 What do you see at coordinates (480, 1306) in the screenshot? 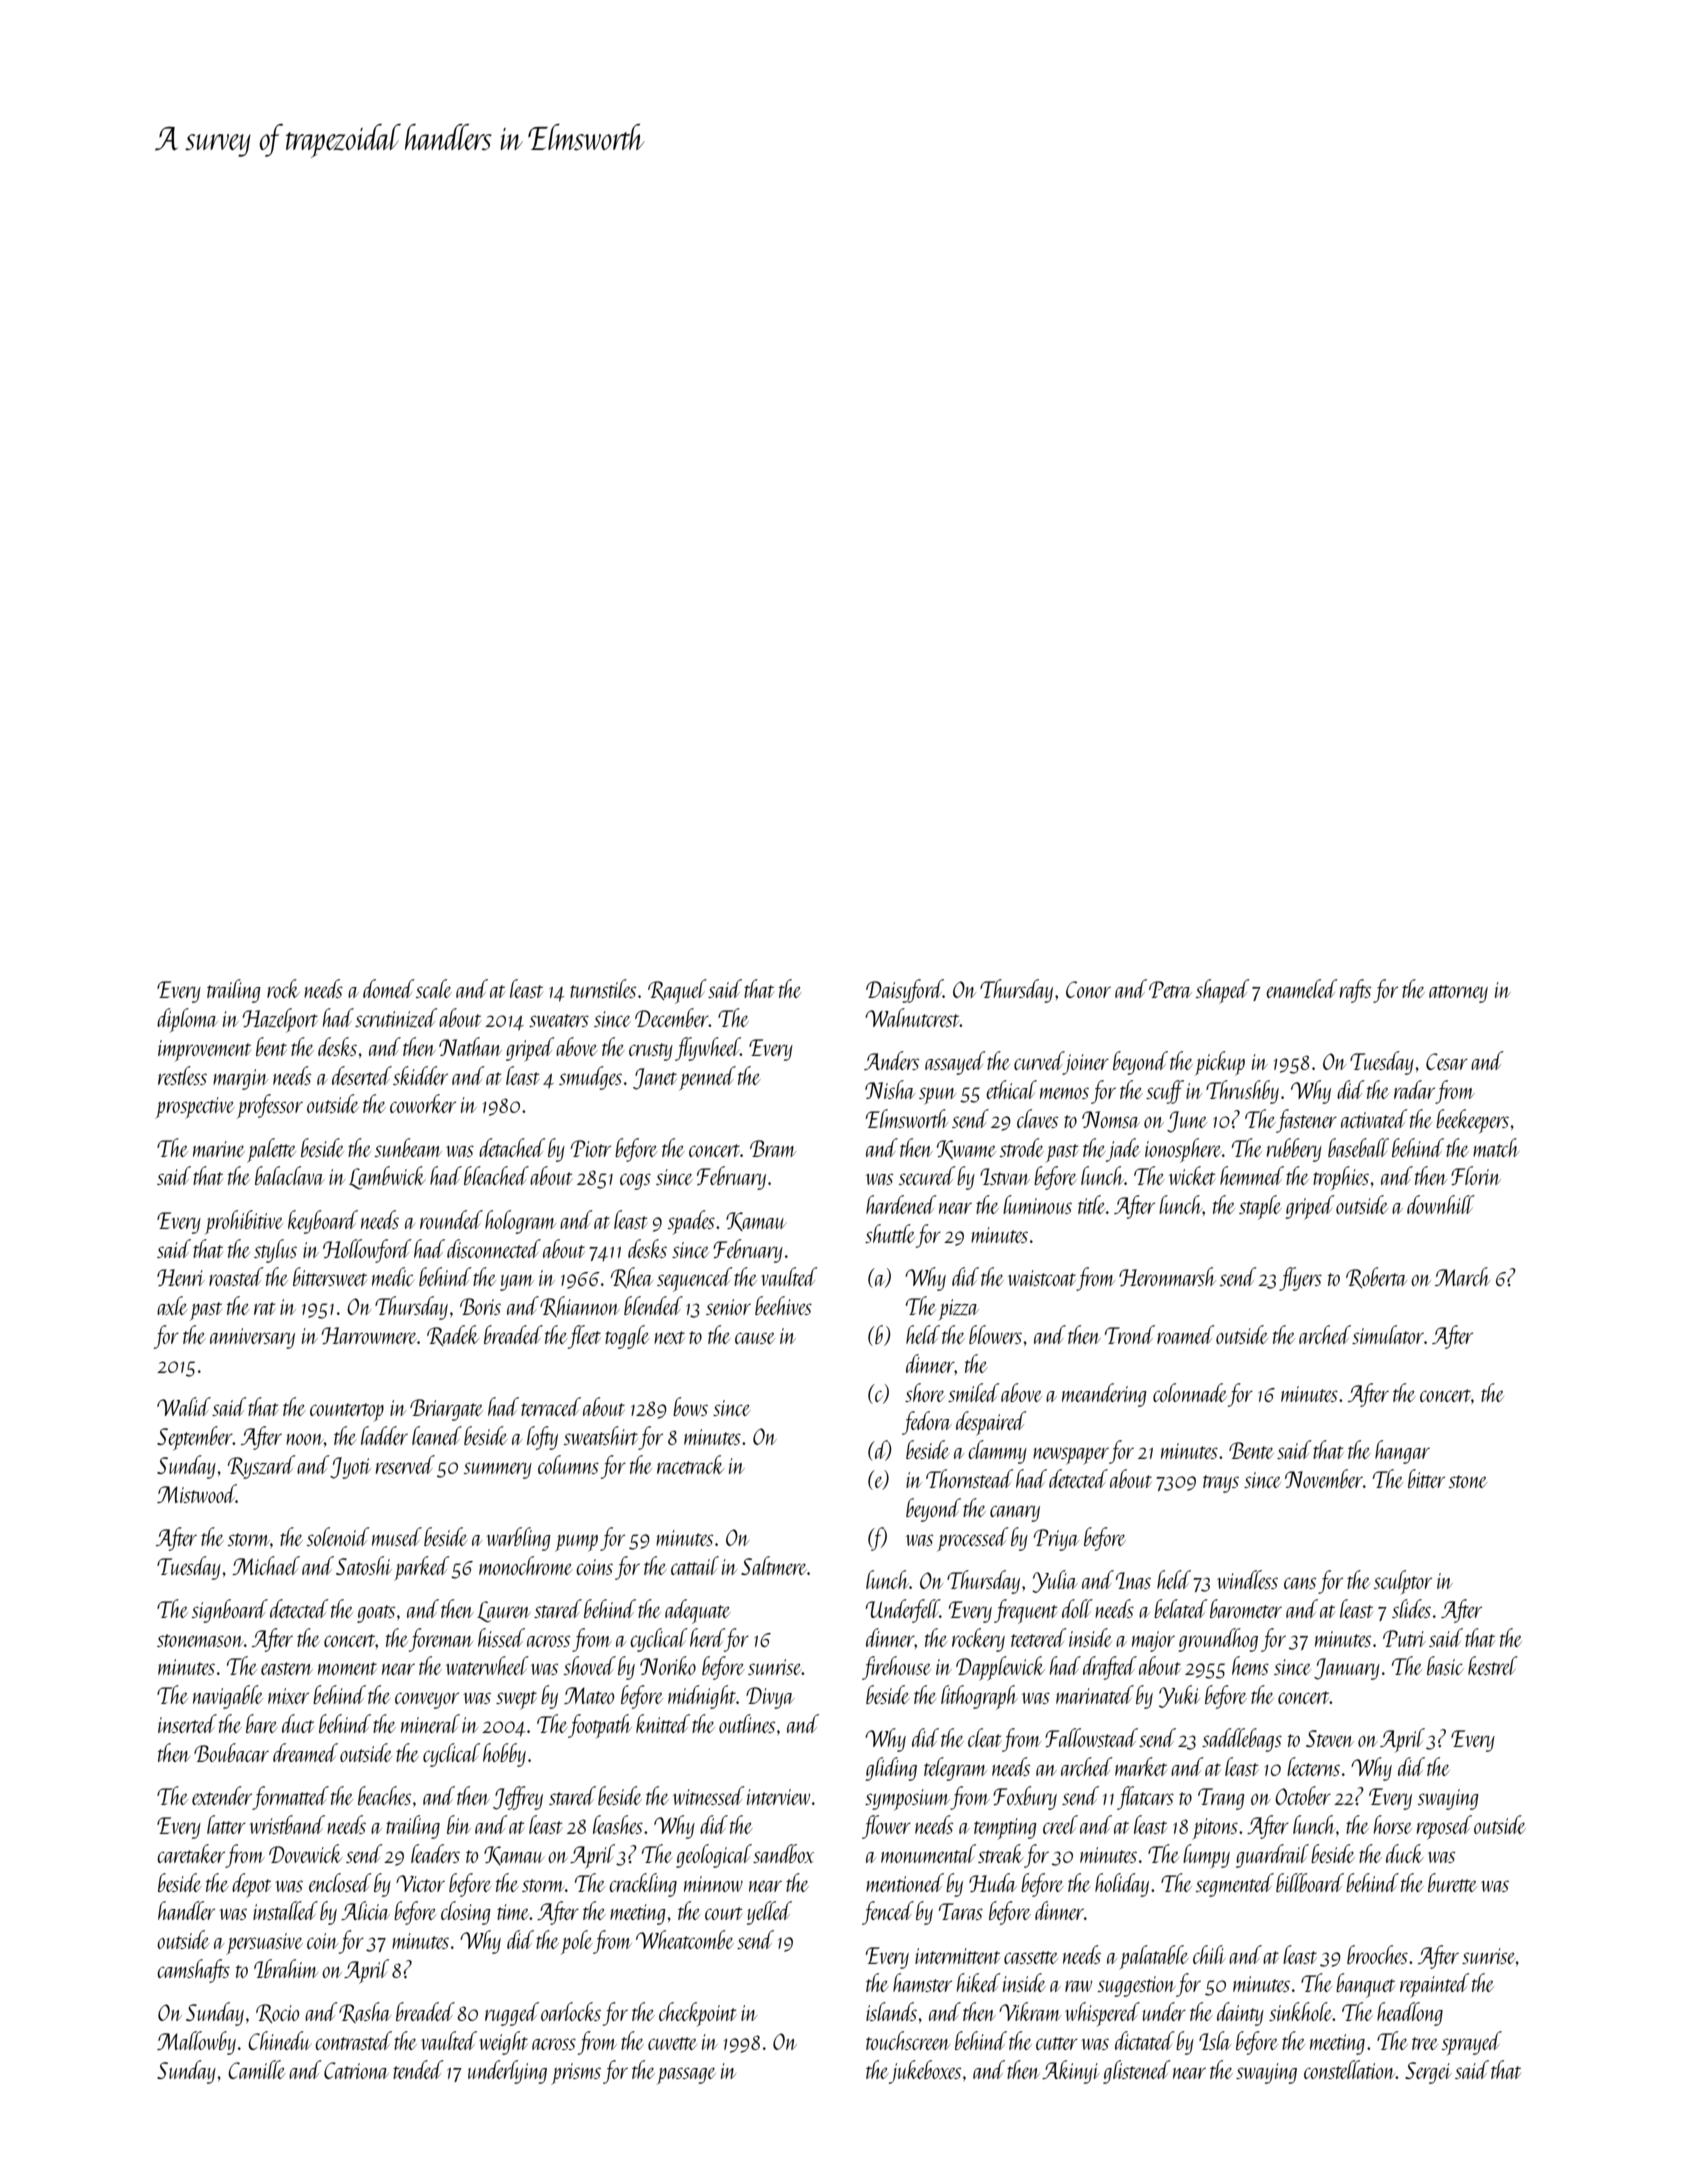
I see `Boris` at bounding box center [480, 1306].
